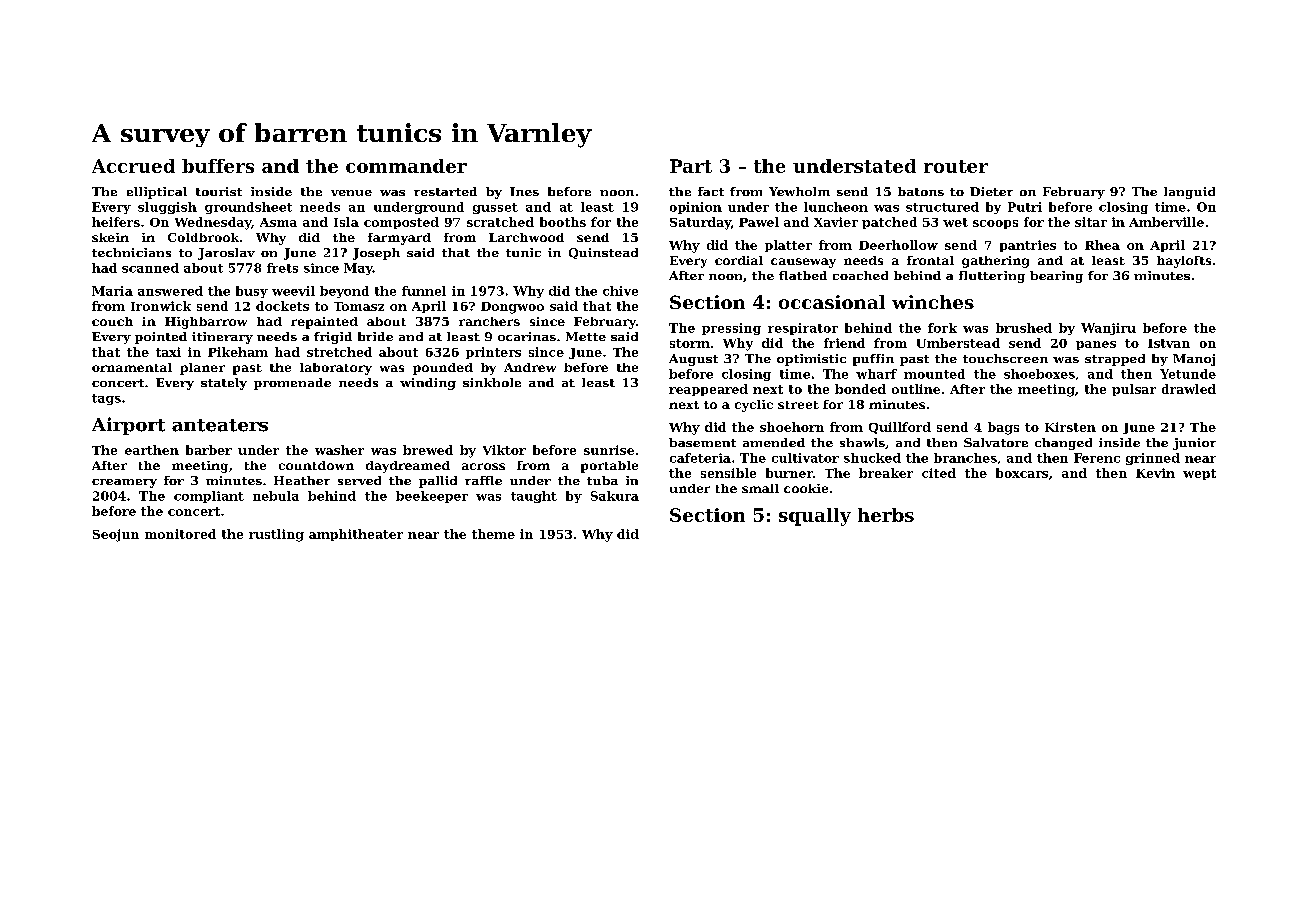 Image resolution: width=1308 pixels, height=924 pixels. Describe the element at coordinates (815, 517) in the screenshot. I see `squally` at that location.
